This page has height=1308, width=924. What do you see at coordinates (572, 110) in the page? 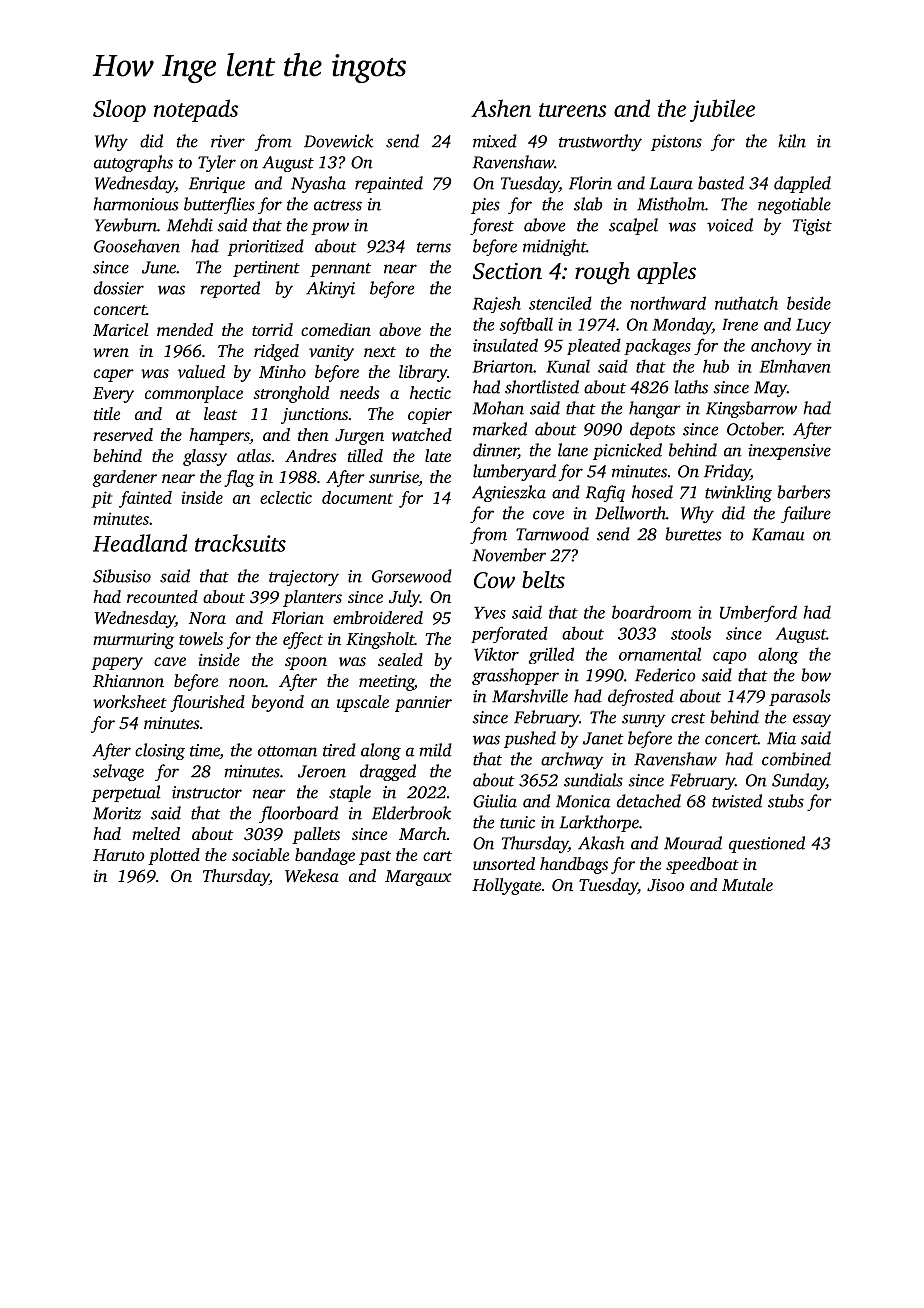
I see `tureens` at bounding box center [572, 110].
